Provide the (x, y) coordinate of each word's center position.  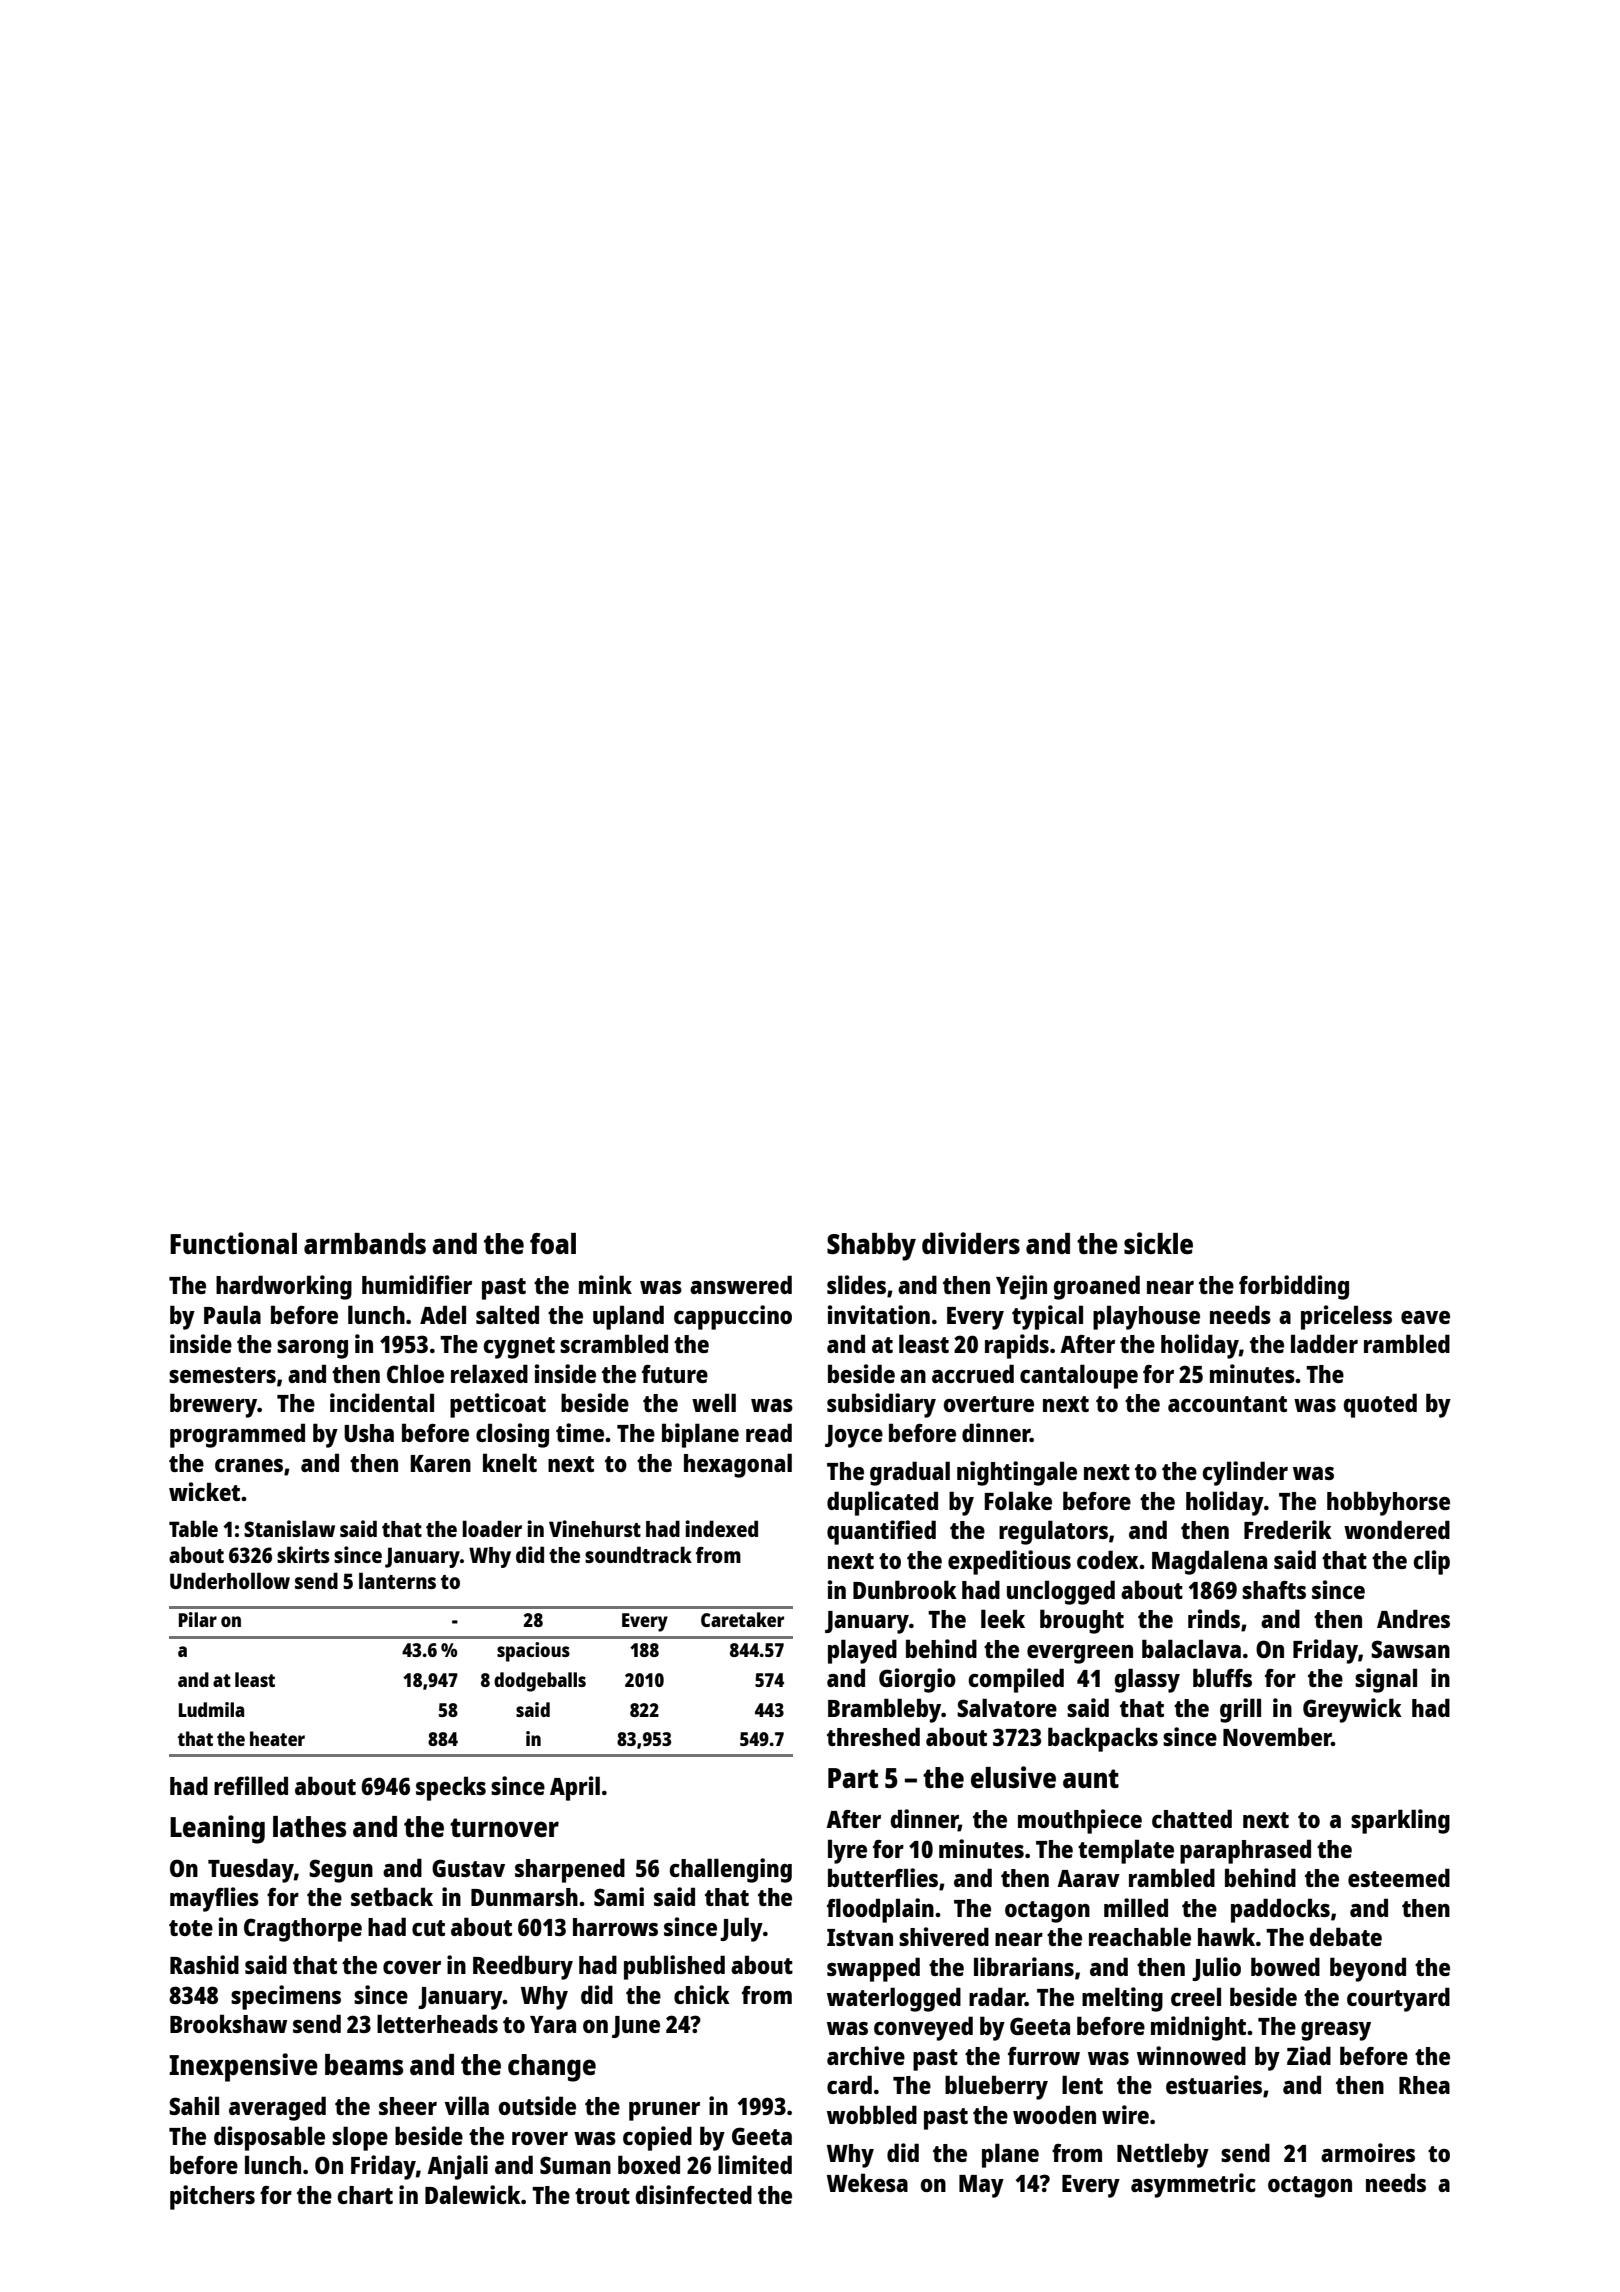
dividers (971, 1243)
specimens (286, 1997)
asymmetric (1193, 2185)
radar (997, 1996)
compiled (1016, 1680)
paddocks (1280, 1910)
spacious (533, 1652)
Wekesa (867, 2182)
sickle (1158, 1243)
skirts (303, 1554)
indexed (721, 1528)
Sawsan (1410, 1649)
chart (365, 2195)
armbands (365, 1243)
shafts (1274, 1590)
